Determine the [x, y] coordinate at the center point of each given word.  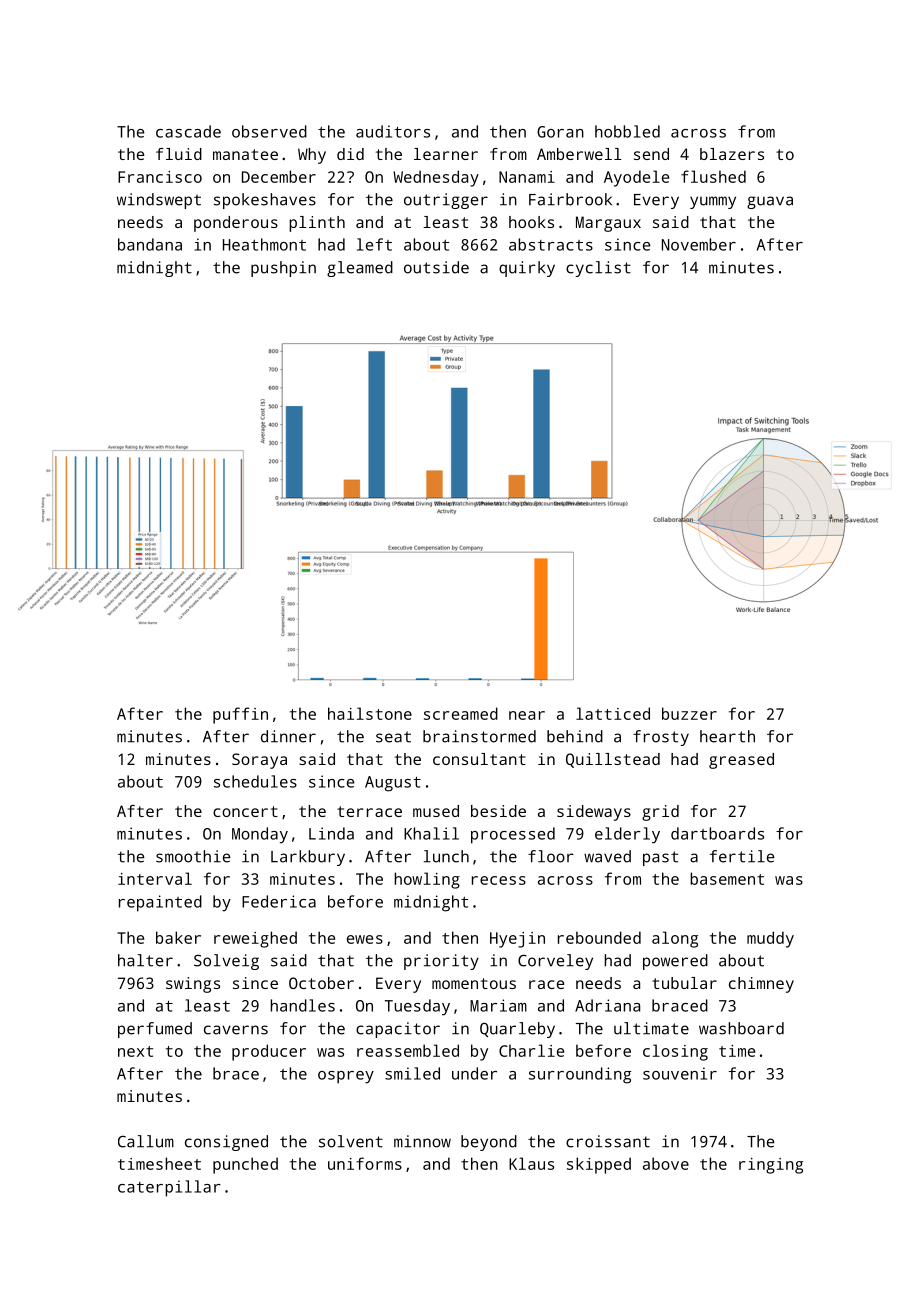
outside [436, 267]
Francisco [160, 177]
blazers [732, 154]
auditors [393, 131]
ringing [771, 1166]
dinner [288, 736]
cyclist [598, 269]
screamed [461, 713]
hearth [727, 736]
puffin [240, 715]
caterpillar [169, 1188]
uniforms [365, 1163]
